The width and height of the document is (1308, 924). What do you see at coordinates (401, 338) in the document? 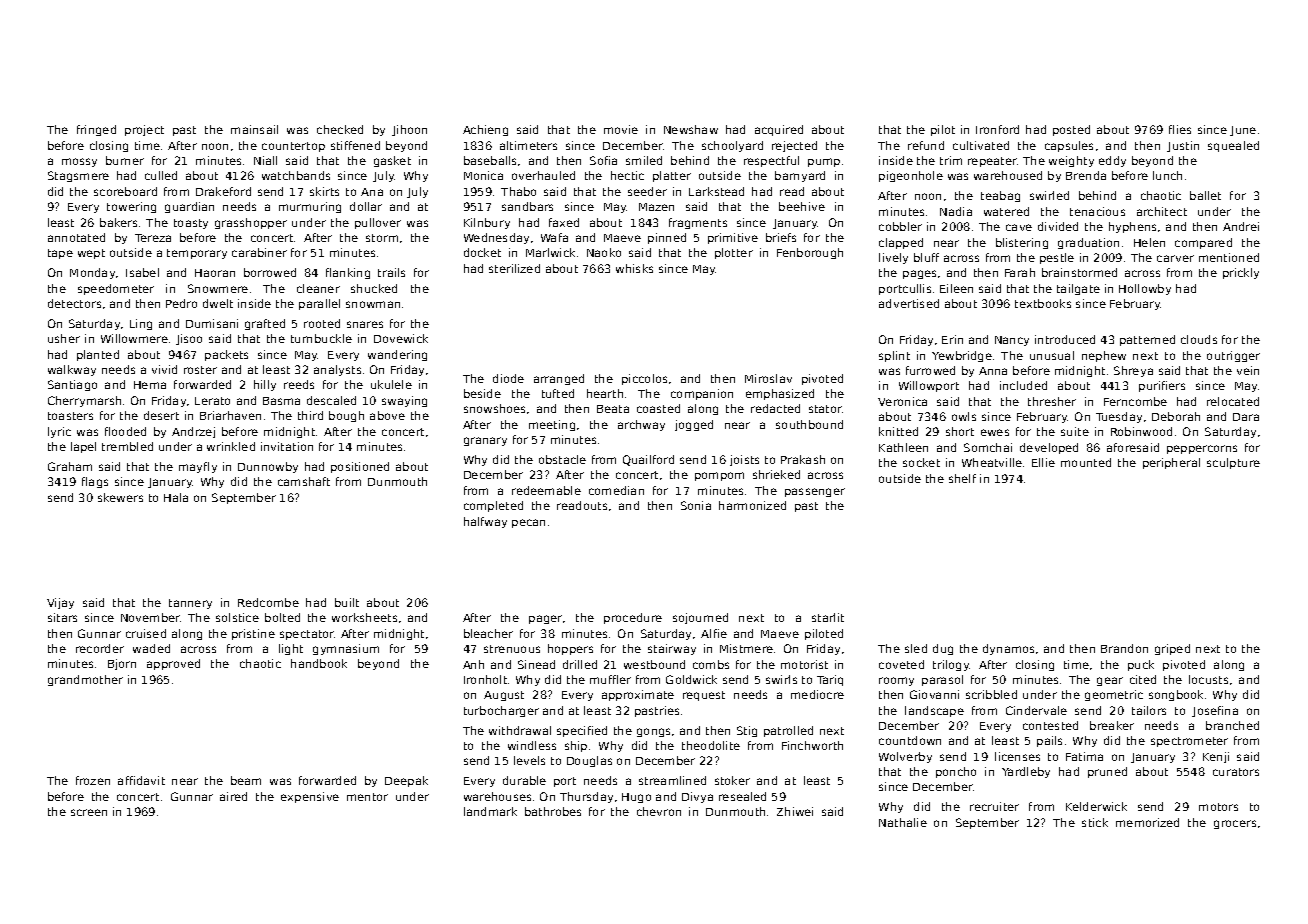
I see `Dovewick` at bounding box center [401, 338].
